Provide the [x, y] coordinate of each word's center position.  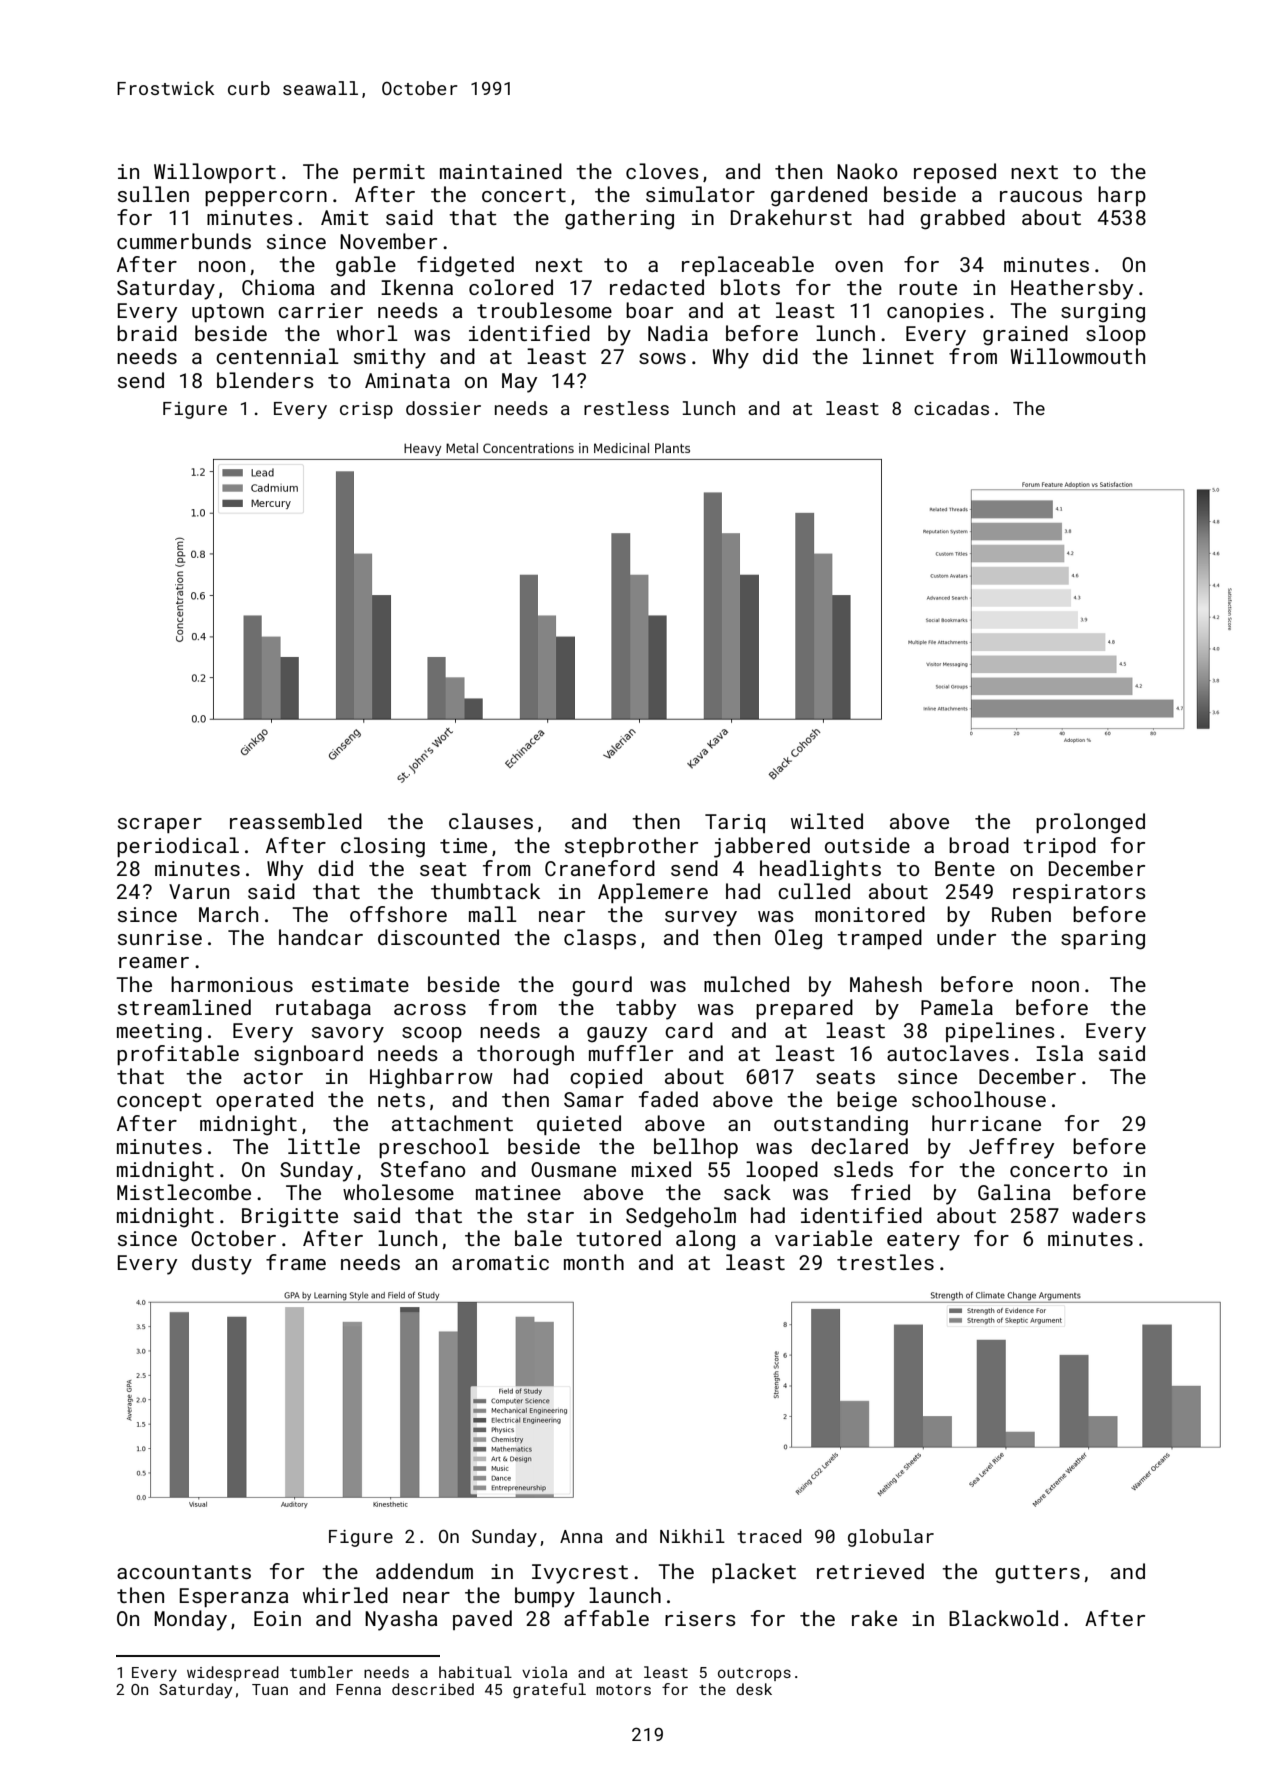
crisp [366, 410]
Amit [345, 217]
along [705, 1240]
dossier [443, 408]
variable [823, 1238]
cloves [662, 171]
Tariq [735, 823]
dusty [222, 1264]
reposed [955, 173]
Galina [1014, 1192]
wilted [827, 821]
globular [891, 1538]
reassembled [296, 821]
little [324, 1146]
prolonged [1090, 823]
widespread [233, 1673]
